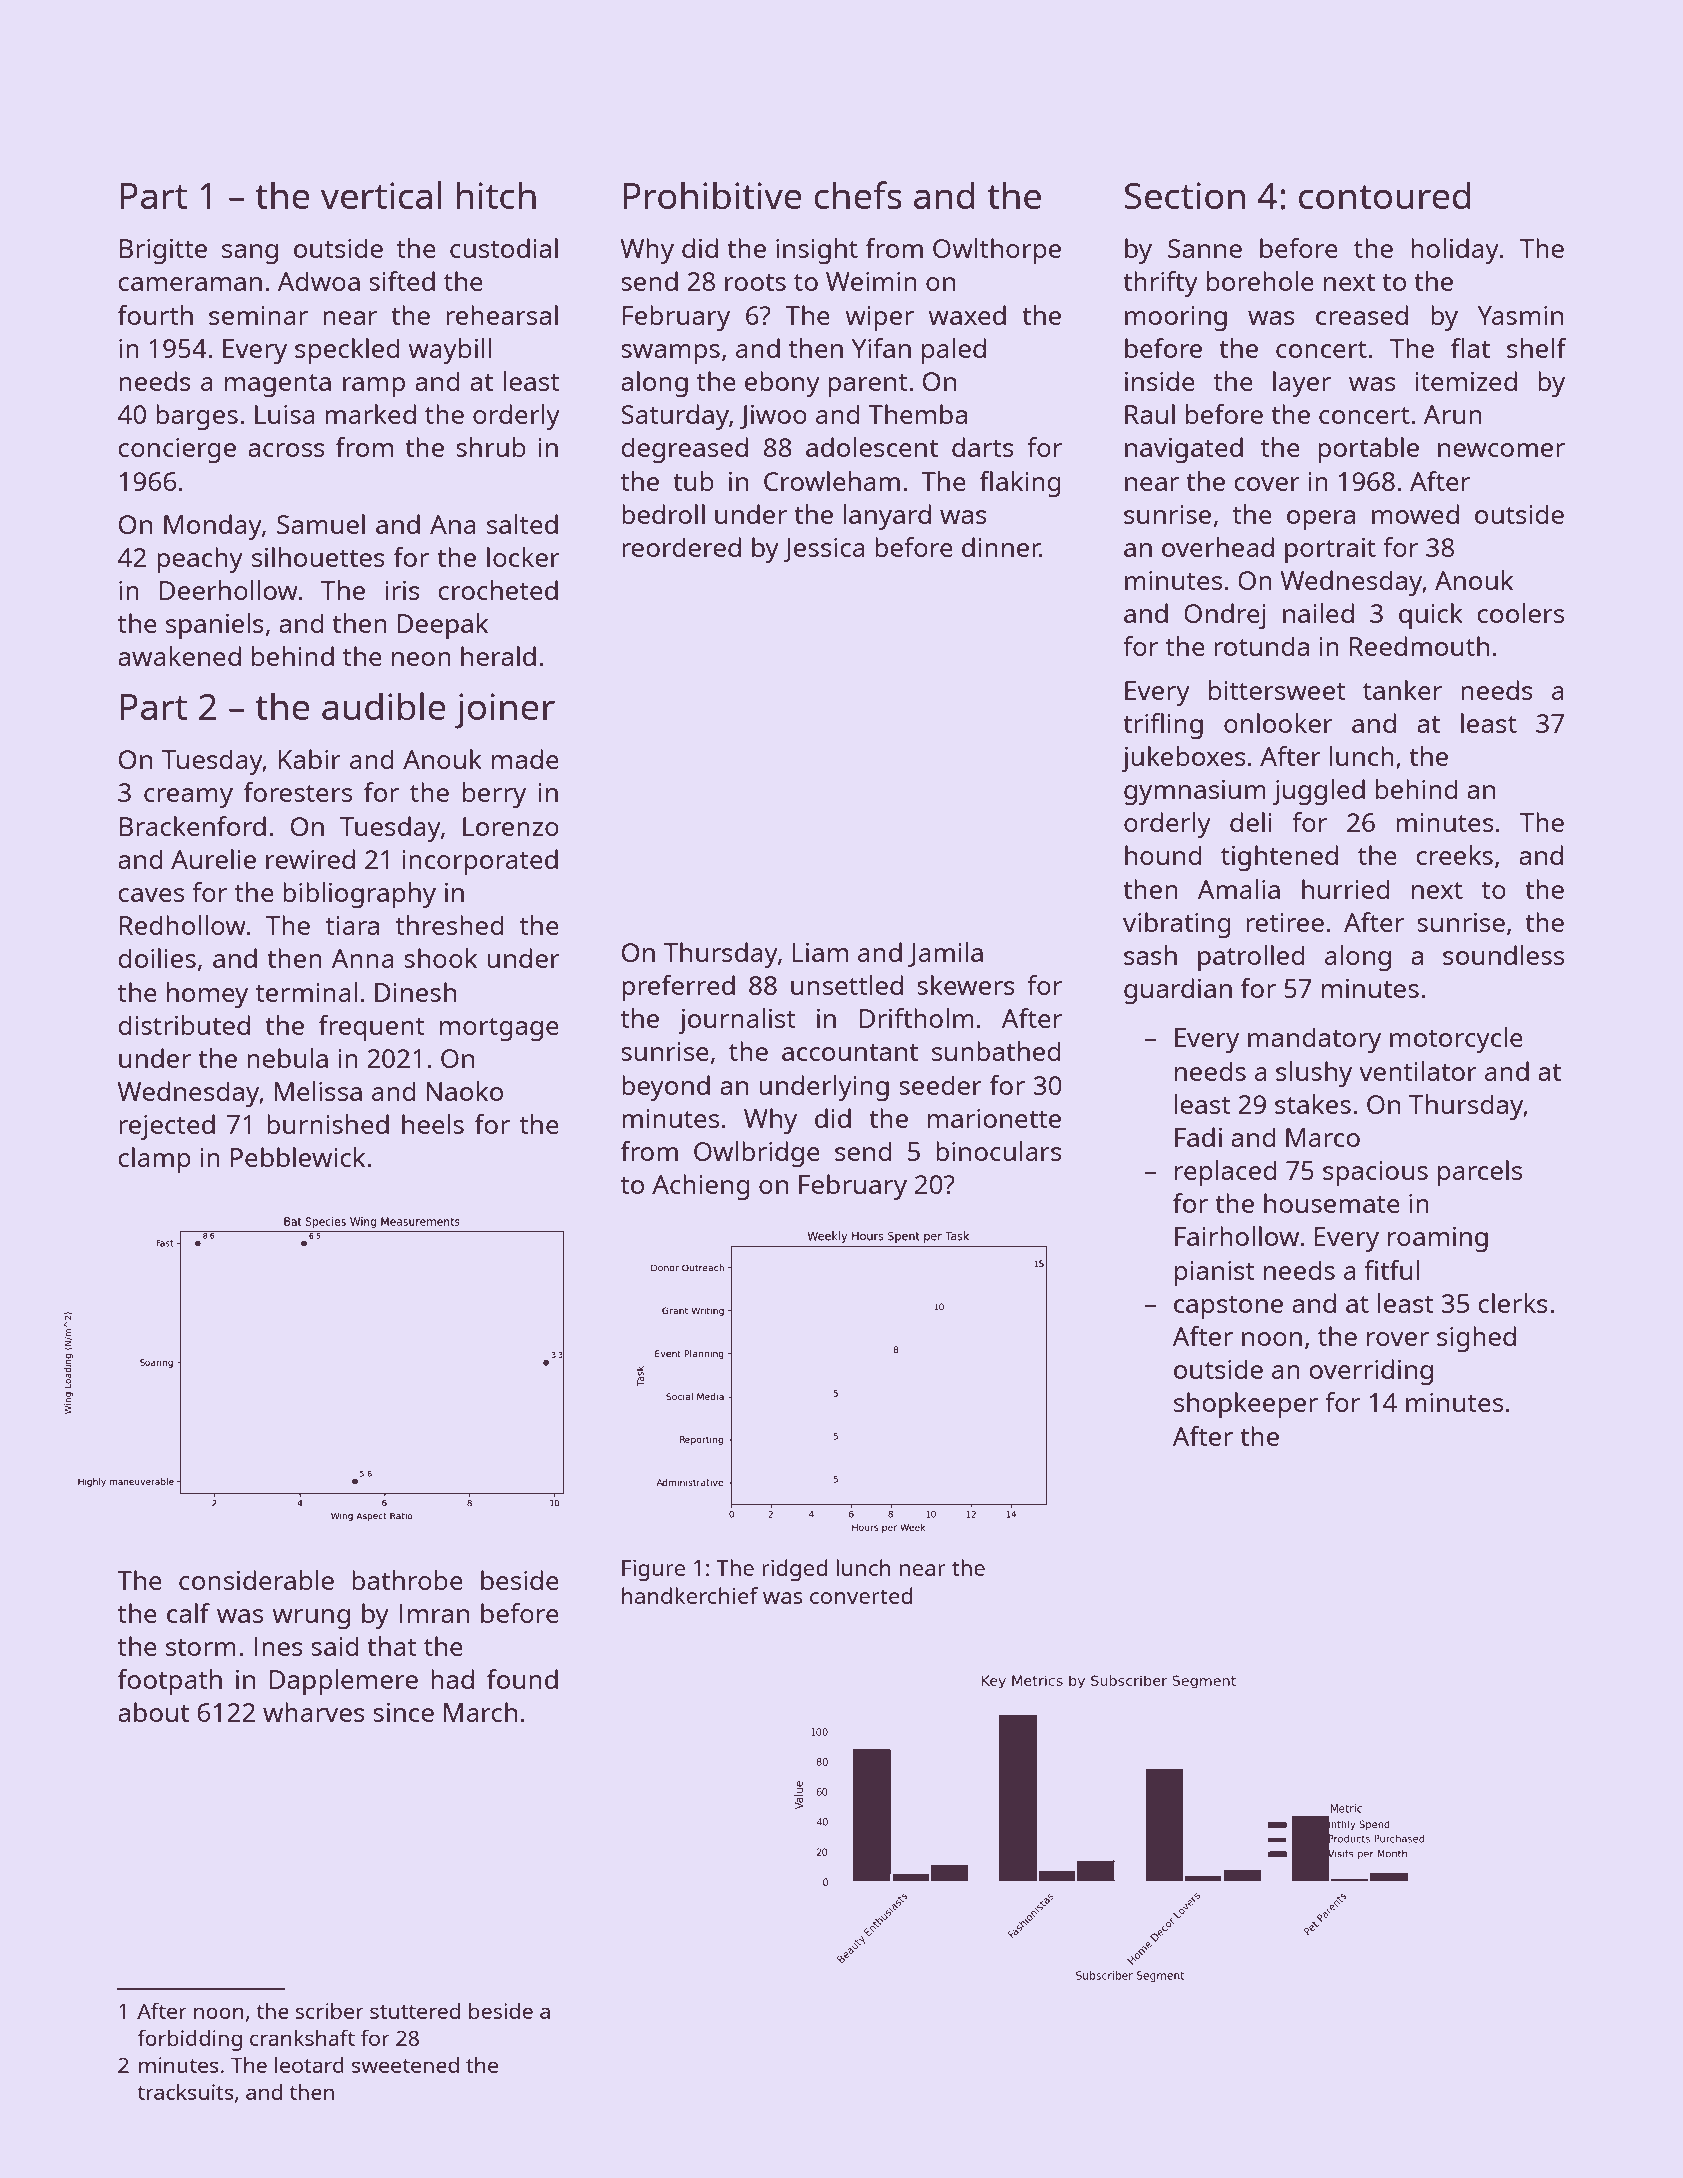  What do you see at coordinates (684, 450) in the screenshot?
I see `degreased` at bounding box center [684, 450].
